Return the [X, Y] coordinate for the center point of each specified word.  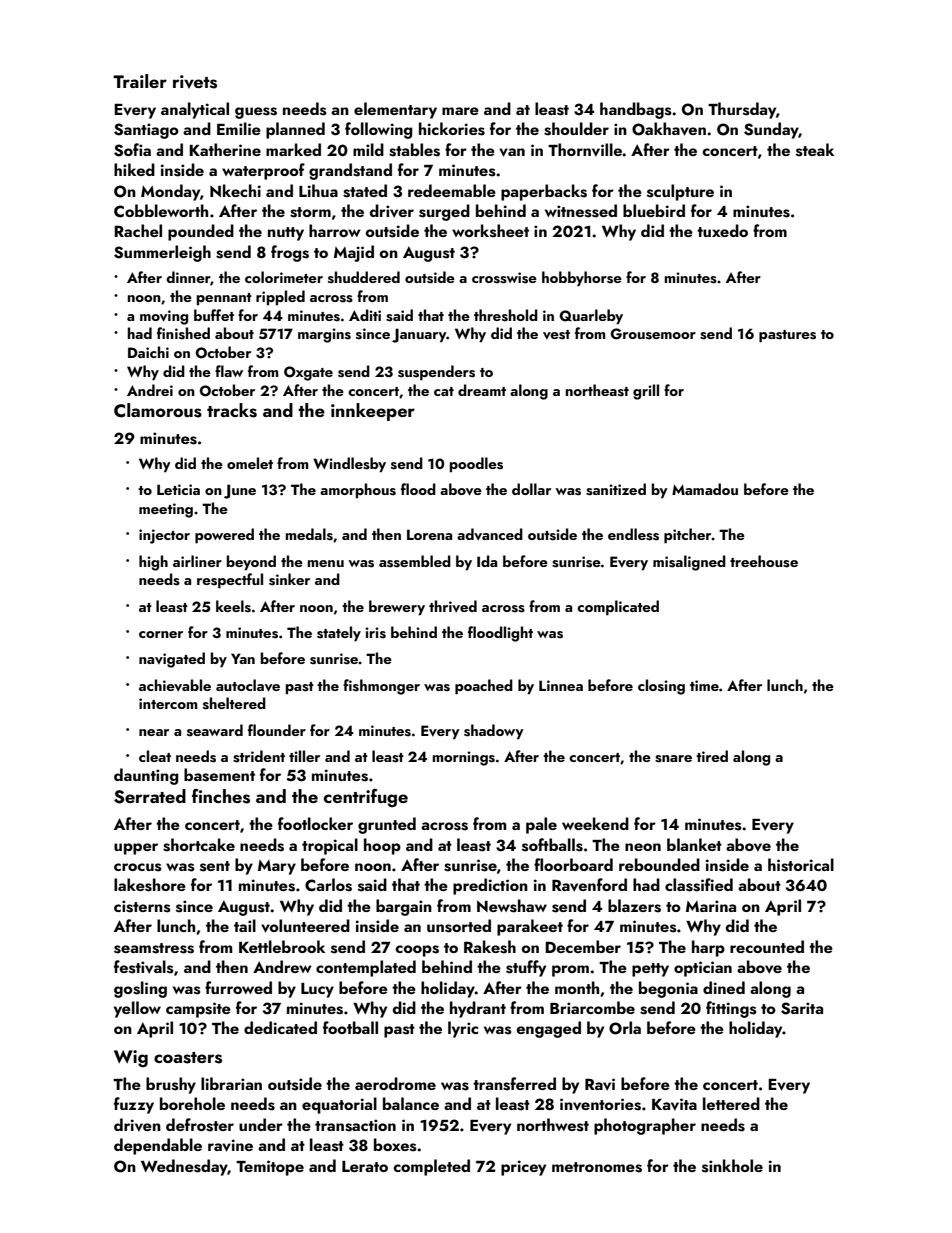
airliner [197, 561]
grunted [387, 825]
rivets [195, 82]
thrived [453, 606]
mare [460, 111]
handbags [636, 110]
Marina [711, 906]
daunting [146, 776]
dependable [158, 1146]
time [704, 685]
